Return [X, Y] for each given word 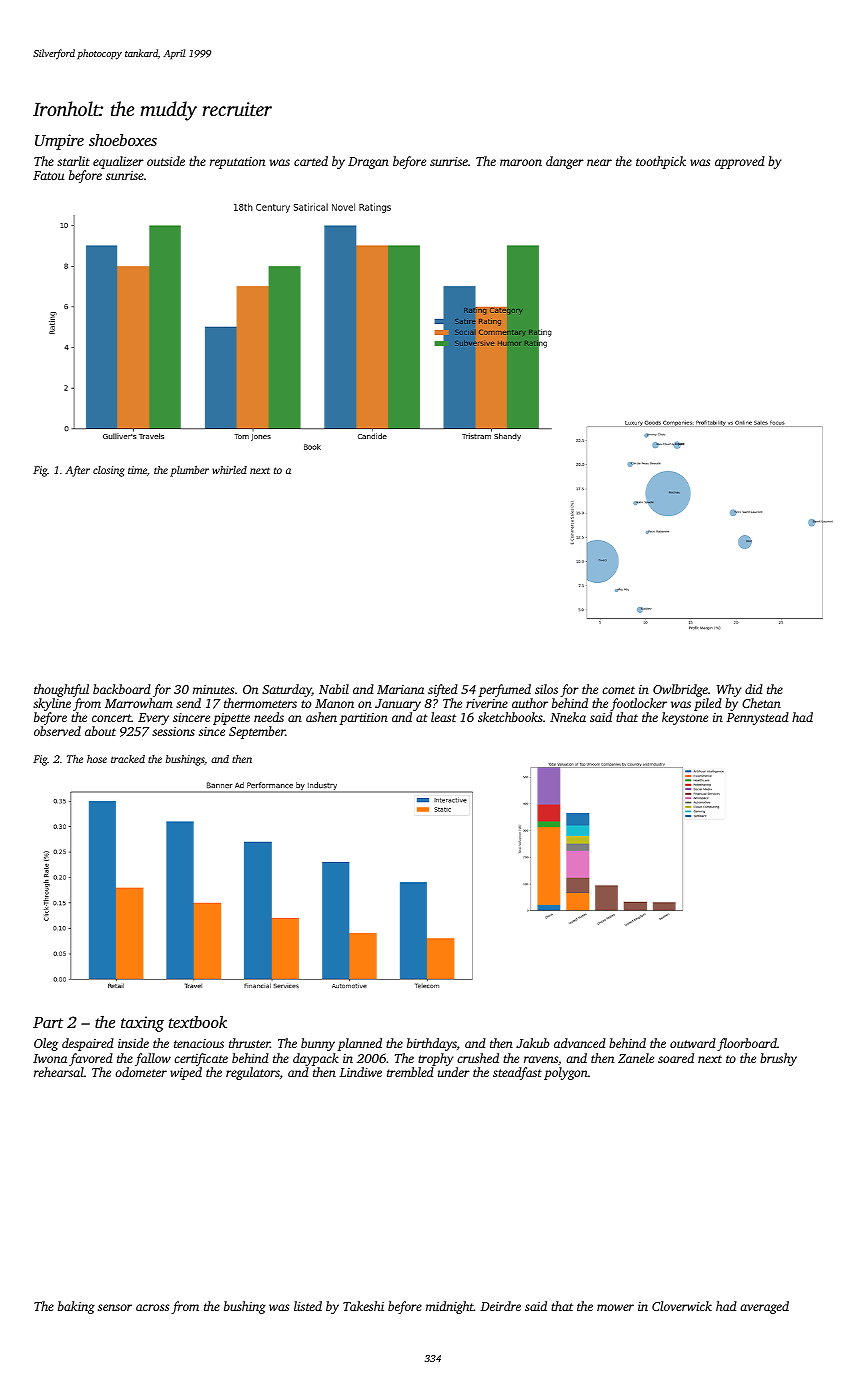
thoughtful [61, 690]
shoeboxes [123, 140]
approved [740, 162]
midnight [450, 1307]
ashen [321, 717]
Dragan [368, 163]
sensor [115, 1307]
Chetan [761, 703]
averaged [764, 1307]
